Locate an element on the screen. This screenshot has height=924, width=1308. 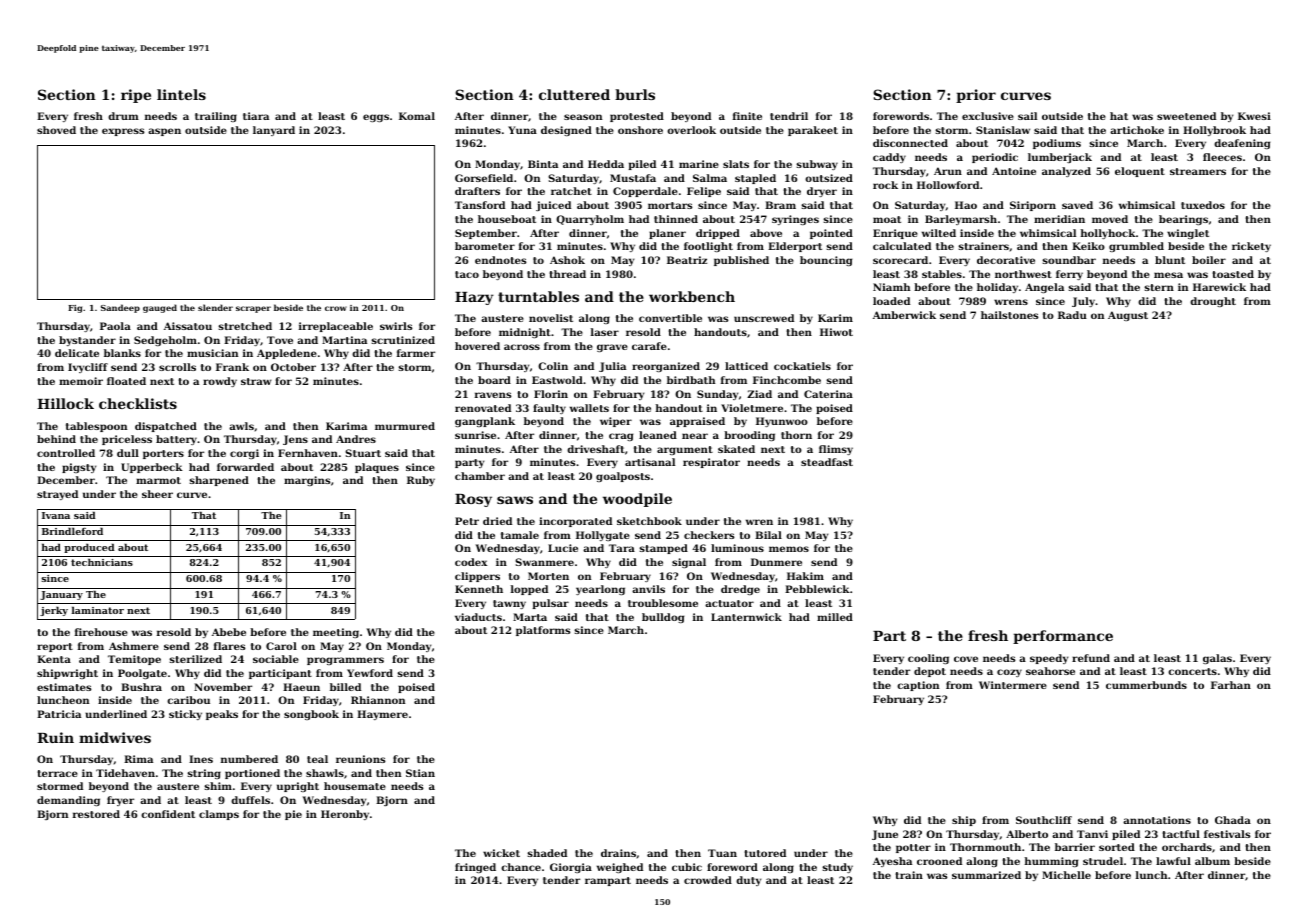
steadfast is located at coordinates (827, 462).
